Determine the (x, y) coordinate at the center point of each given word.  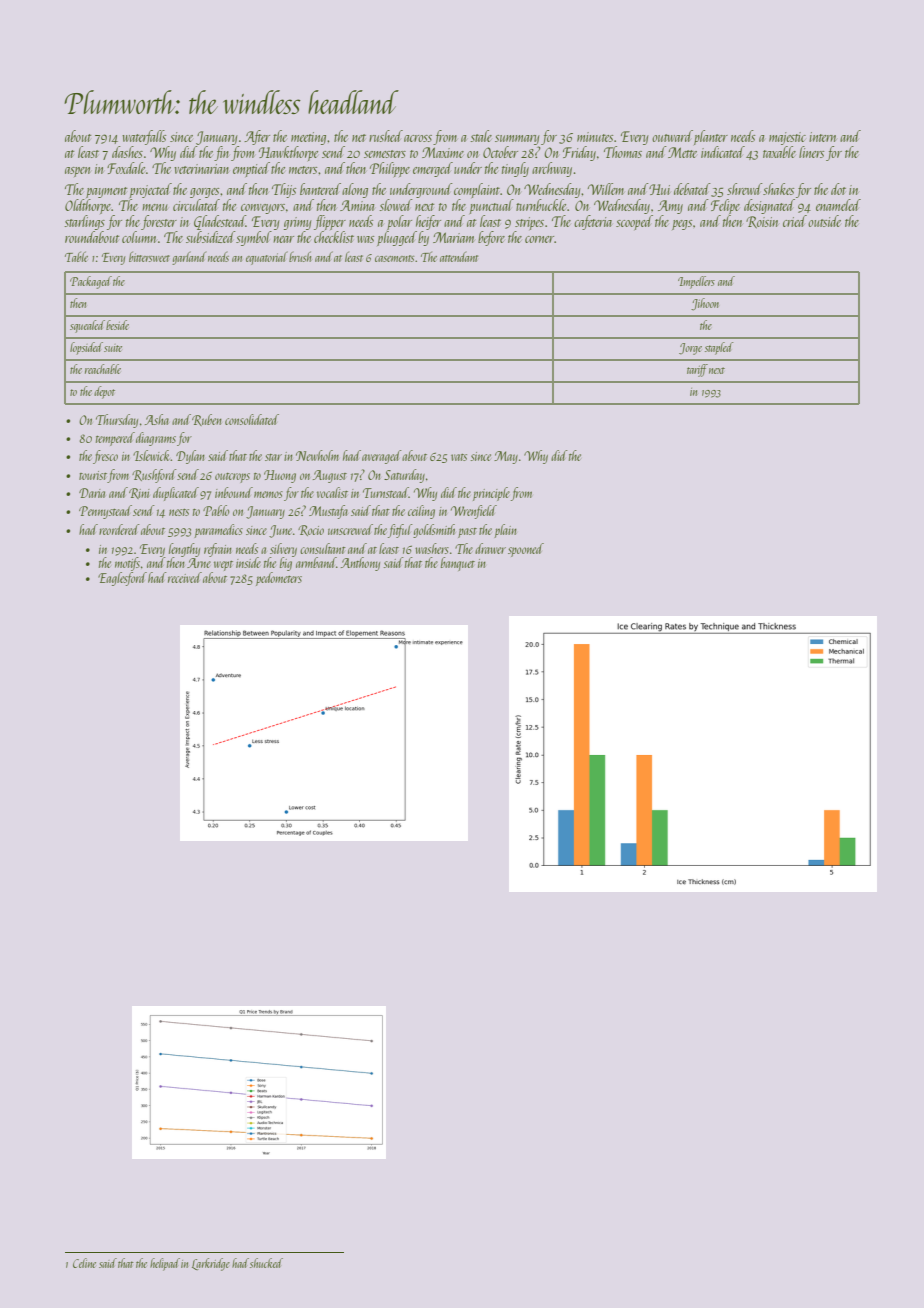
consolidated (252, 419)
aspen (77, 172)
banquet (458, 564)
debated (692, 189)
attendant (459, 257)
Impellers (696, 282)
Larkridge (211, 1264)
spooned (526, 550)
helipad (165, 1264)
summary (517, 140)
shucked (266, 1263)
